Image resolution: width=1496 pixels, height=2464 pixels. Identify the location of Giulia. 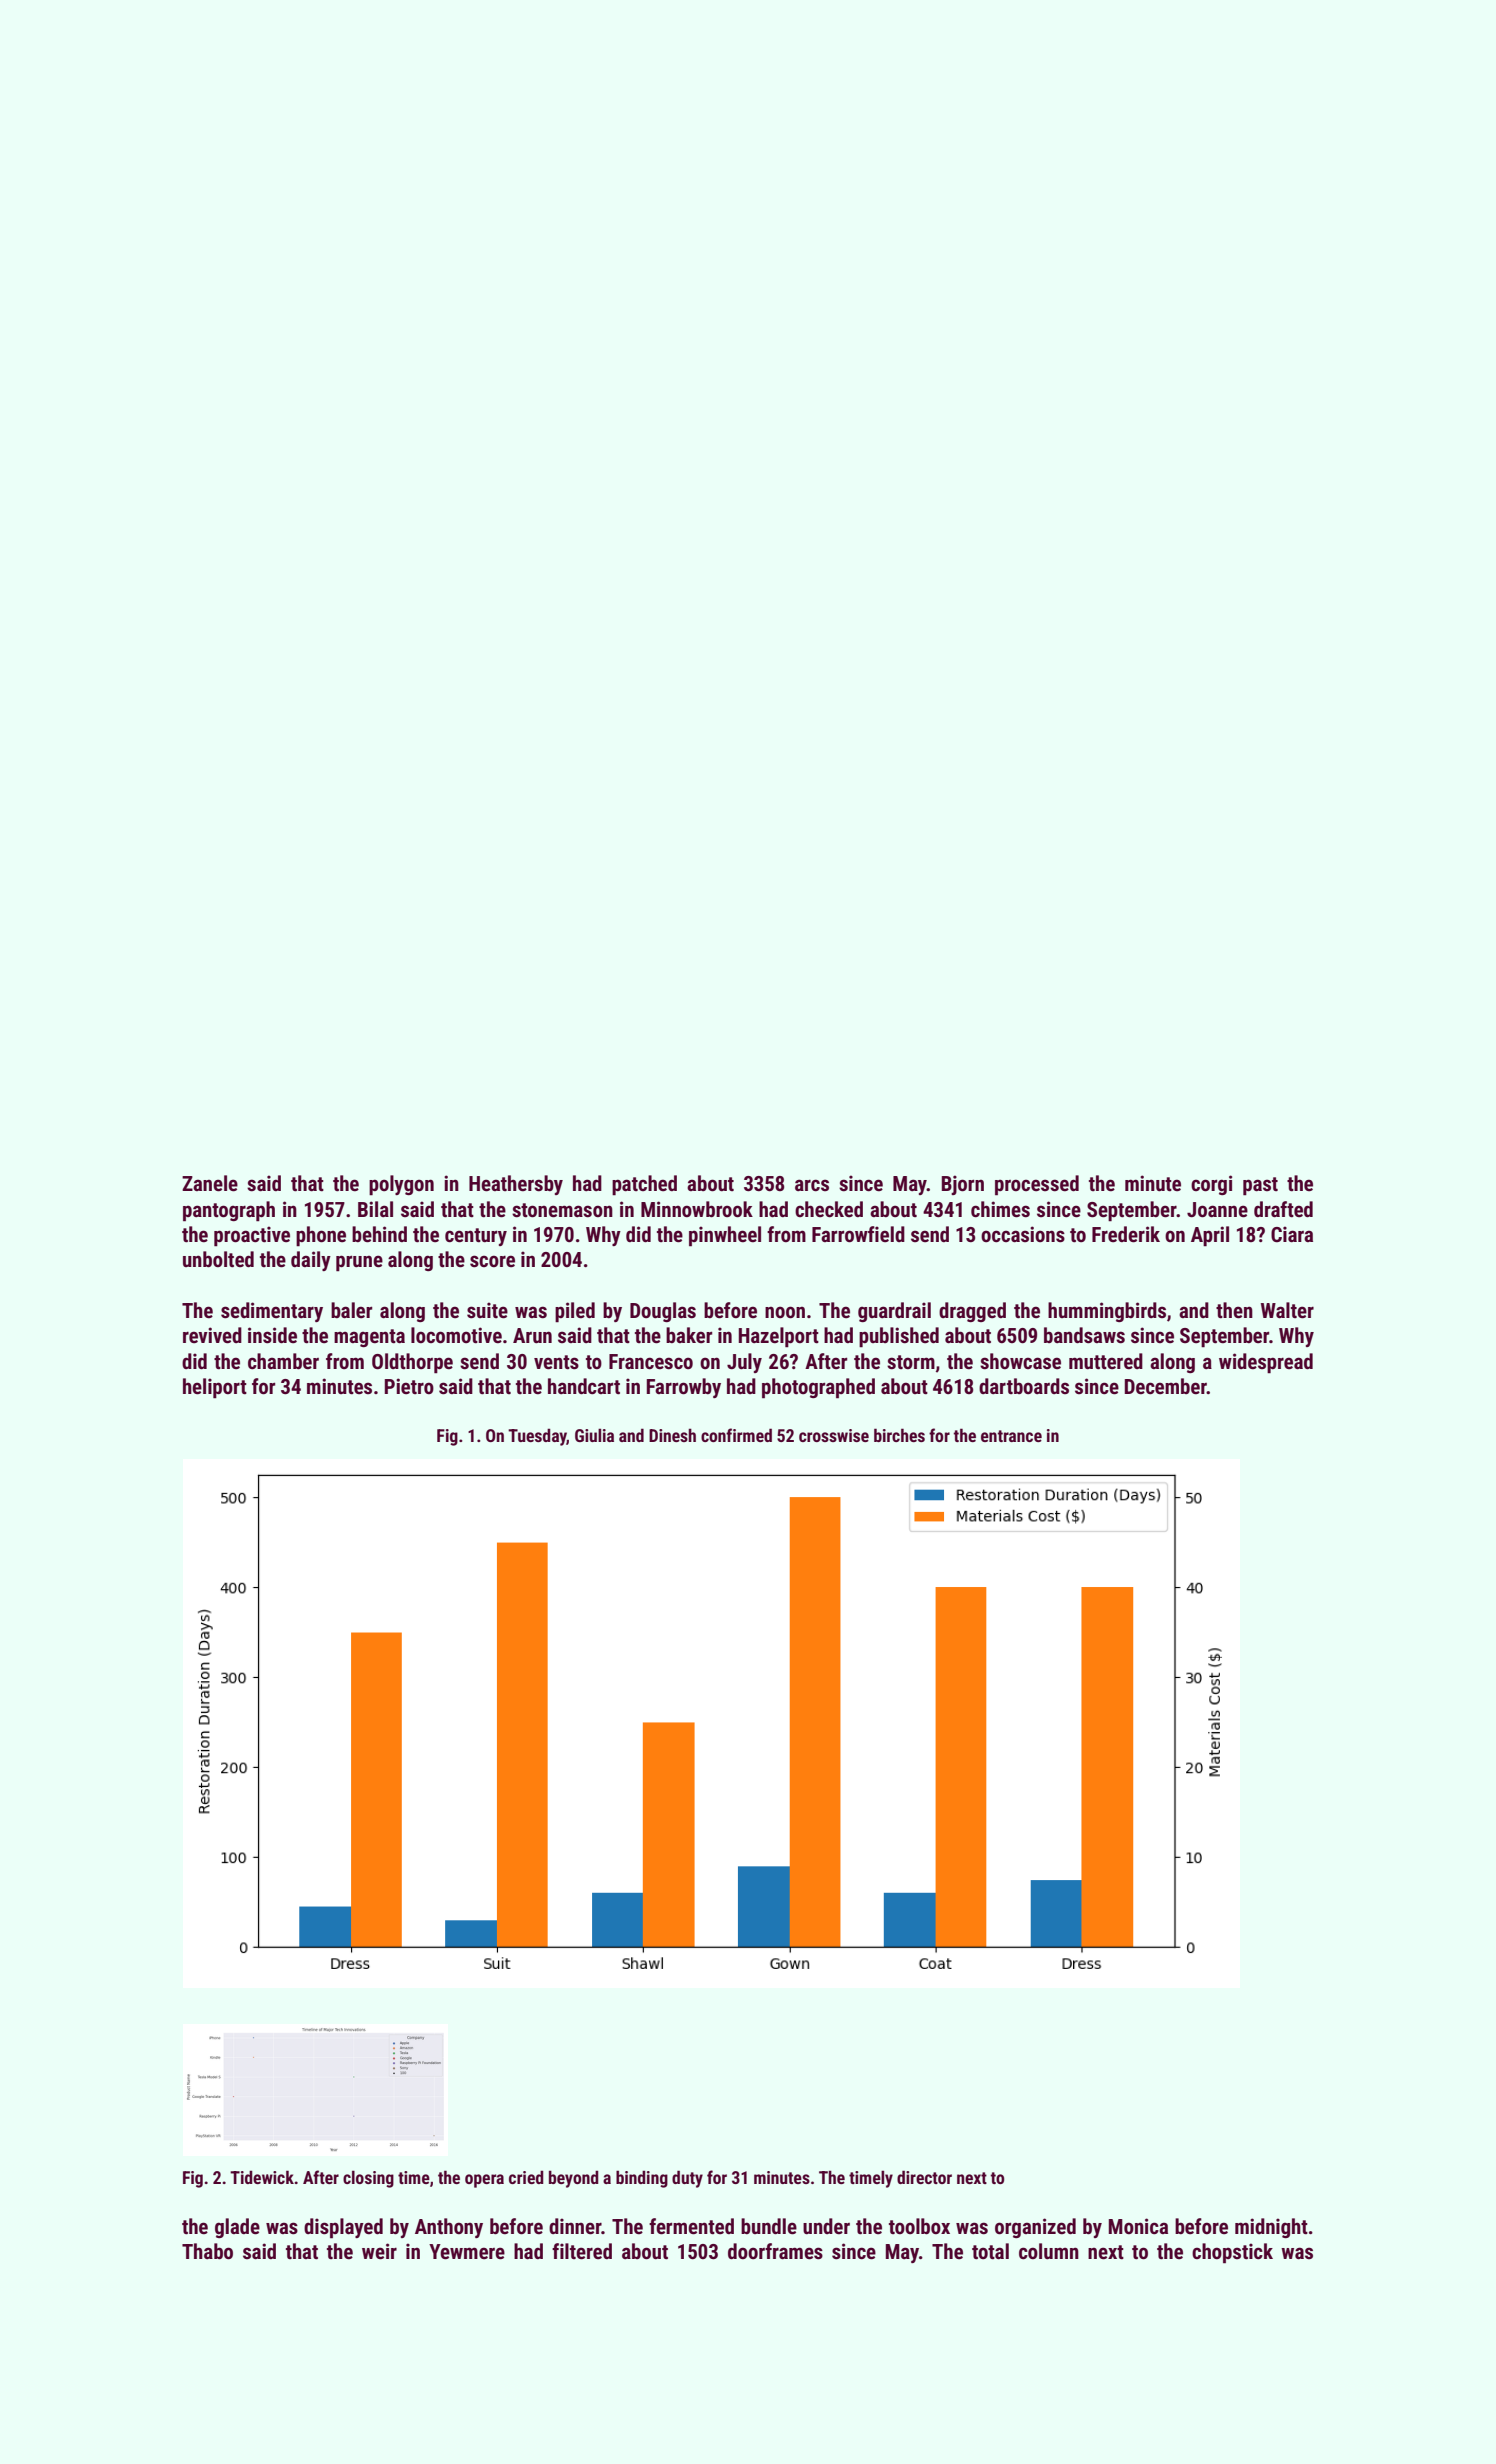
(594, 1435).
